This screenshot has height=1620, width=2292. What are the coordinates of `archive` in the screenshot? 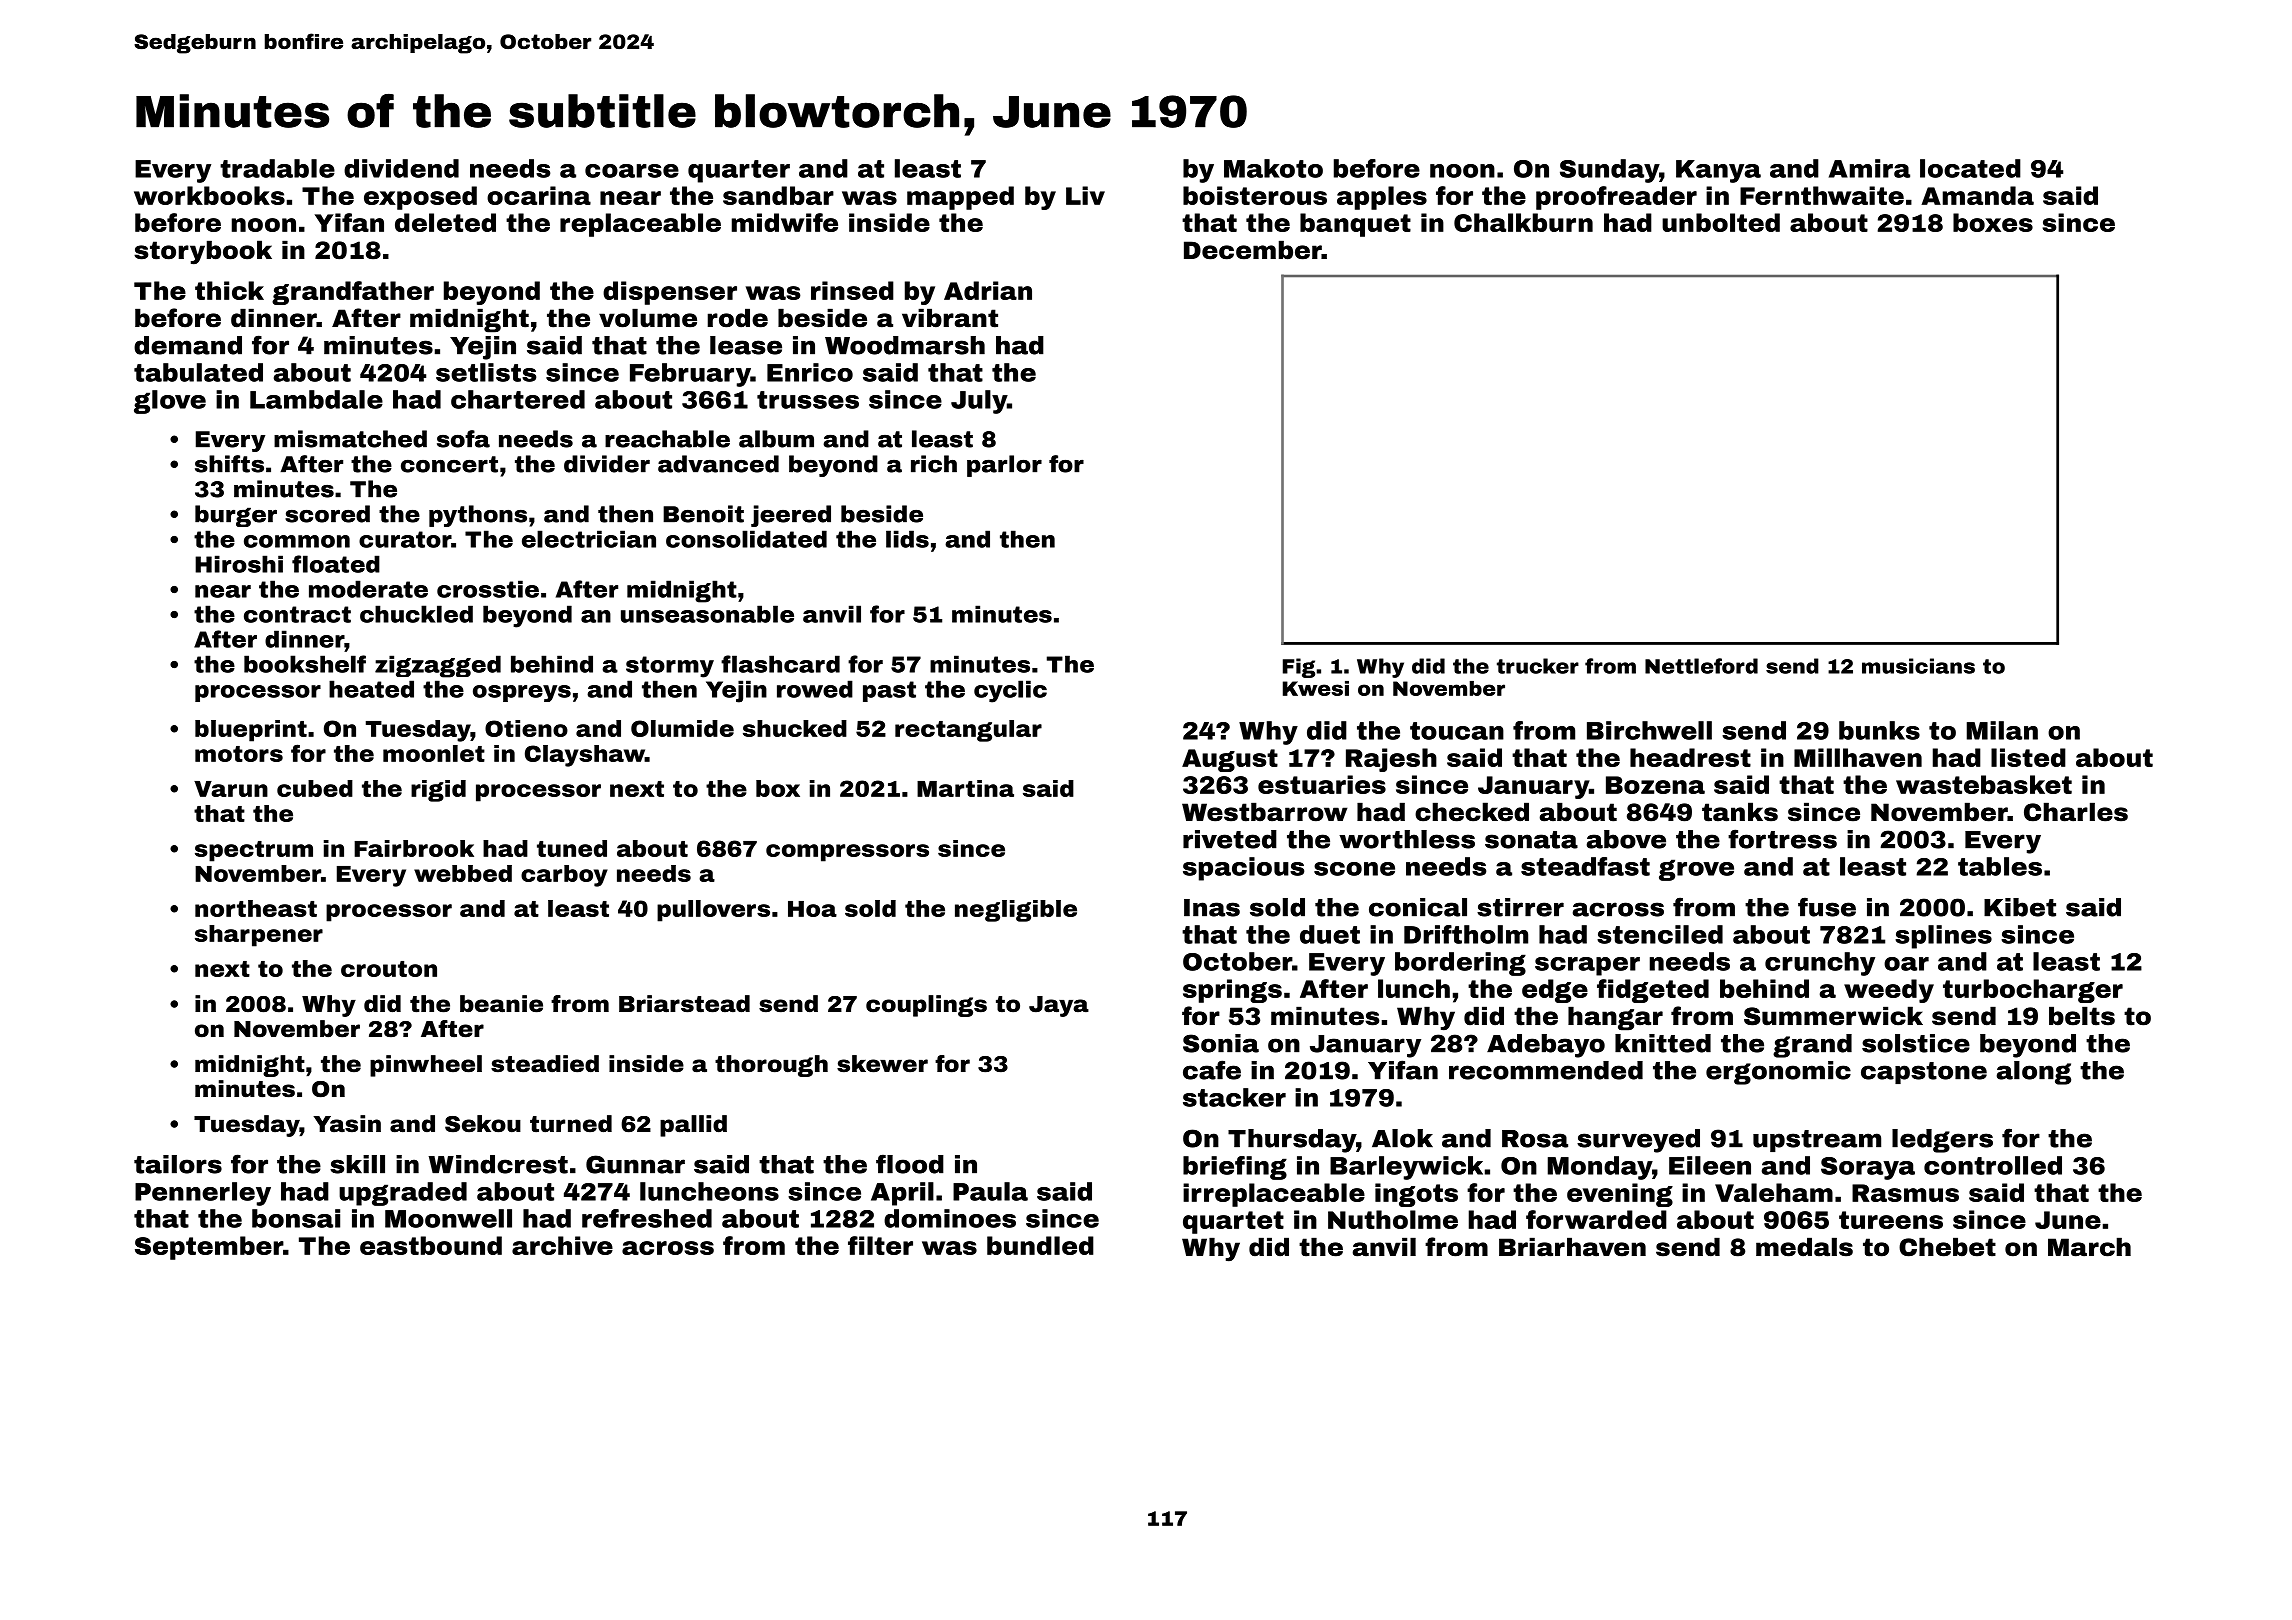 It's located at (562, 1245).
